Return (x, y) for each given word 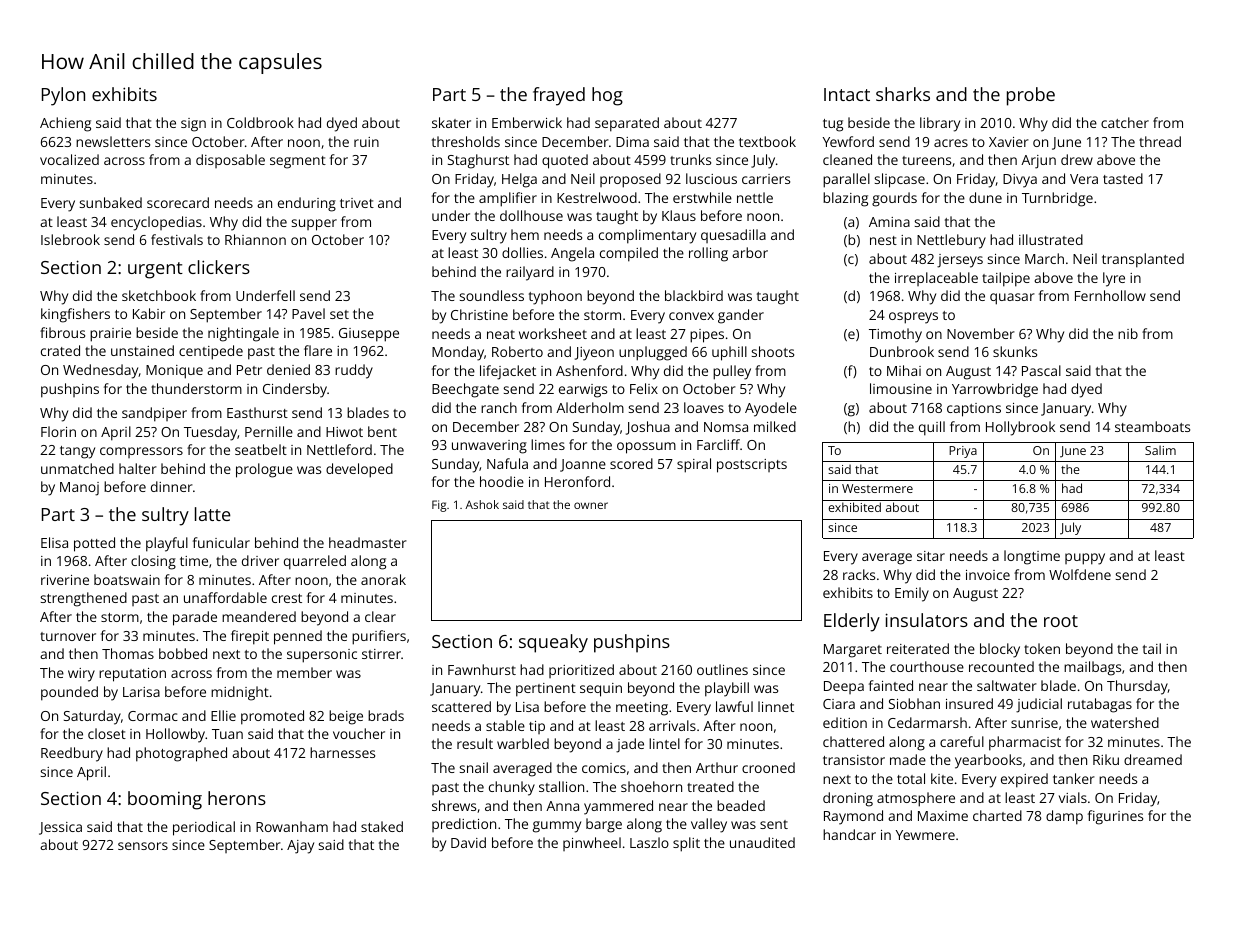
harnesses (342, 752)
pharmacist (1025, 743)
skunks (1015, 351)
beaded (741, 805)
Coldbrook (260, 122)
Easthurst (257, 412)
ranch (499, 407)
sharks (903, 94)
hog (607, 96)
